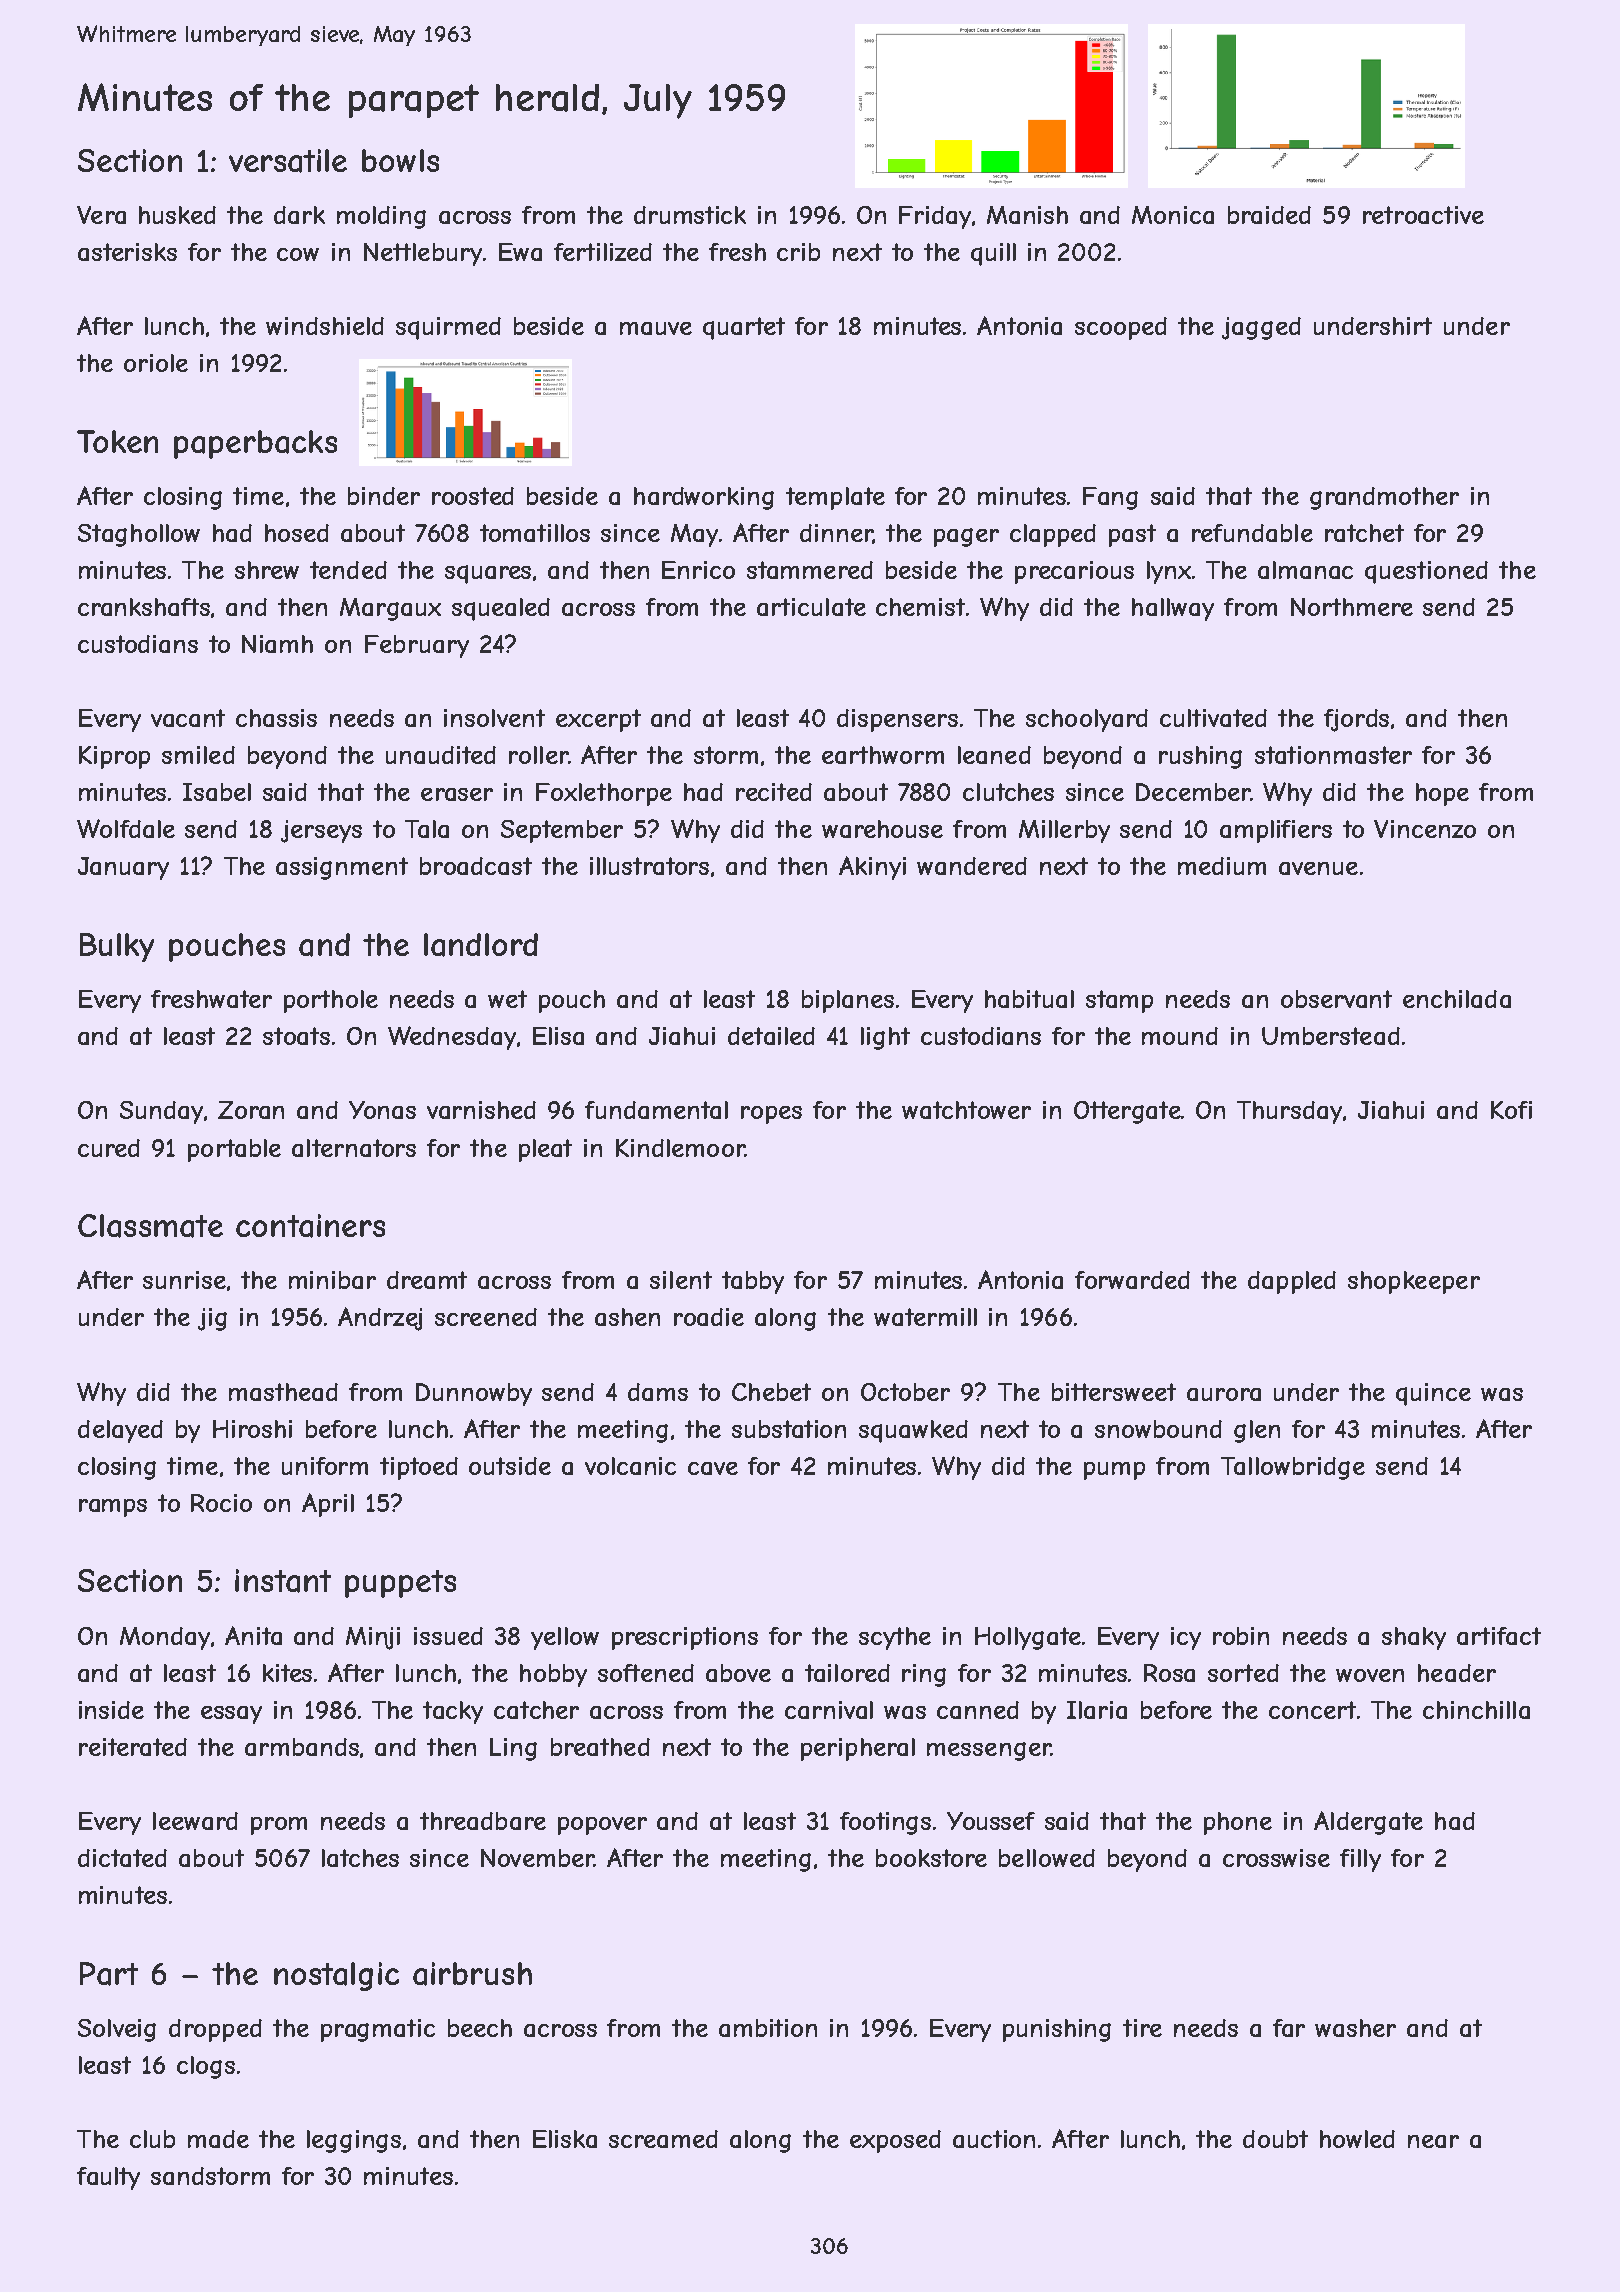  Describe the element at coordinates (221, 1503) in the document. I see `Rocio` at that location.
